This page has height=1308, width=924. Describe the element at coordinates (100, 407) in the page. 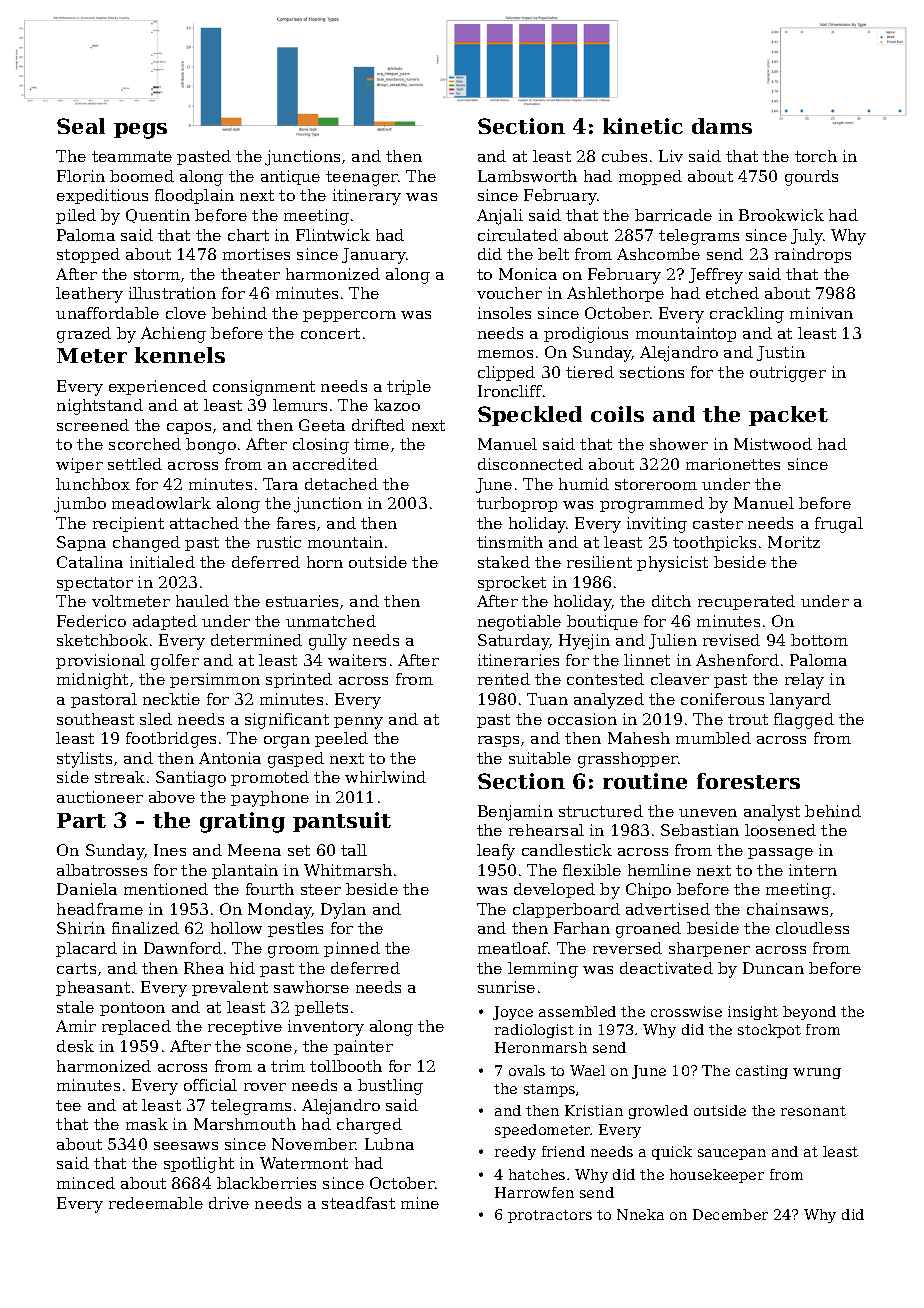

I see `nightstand` at that location.
